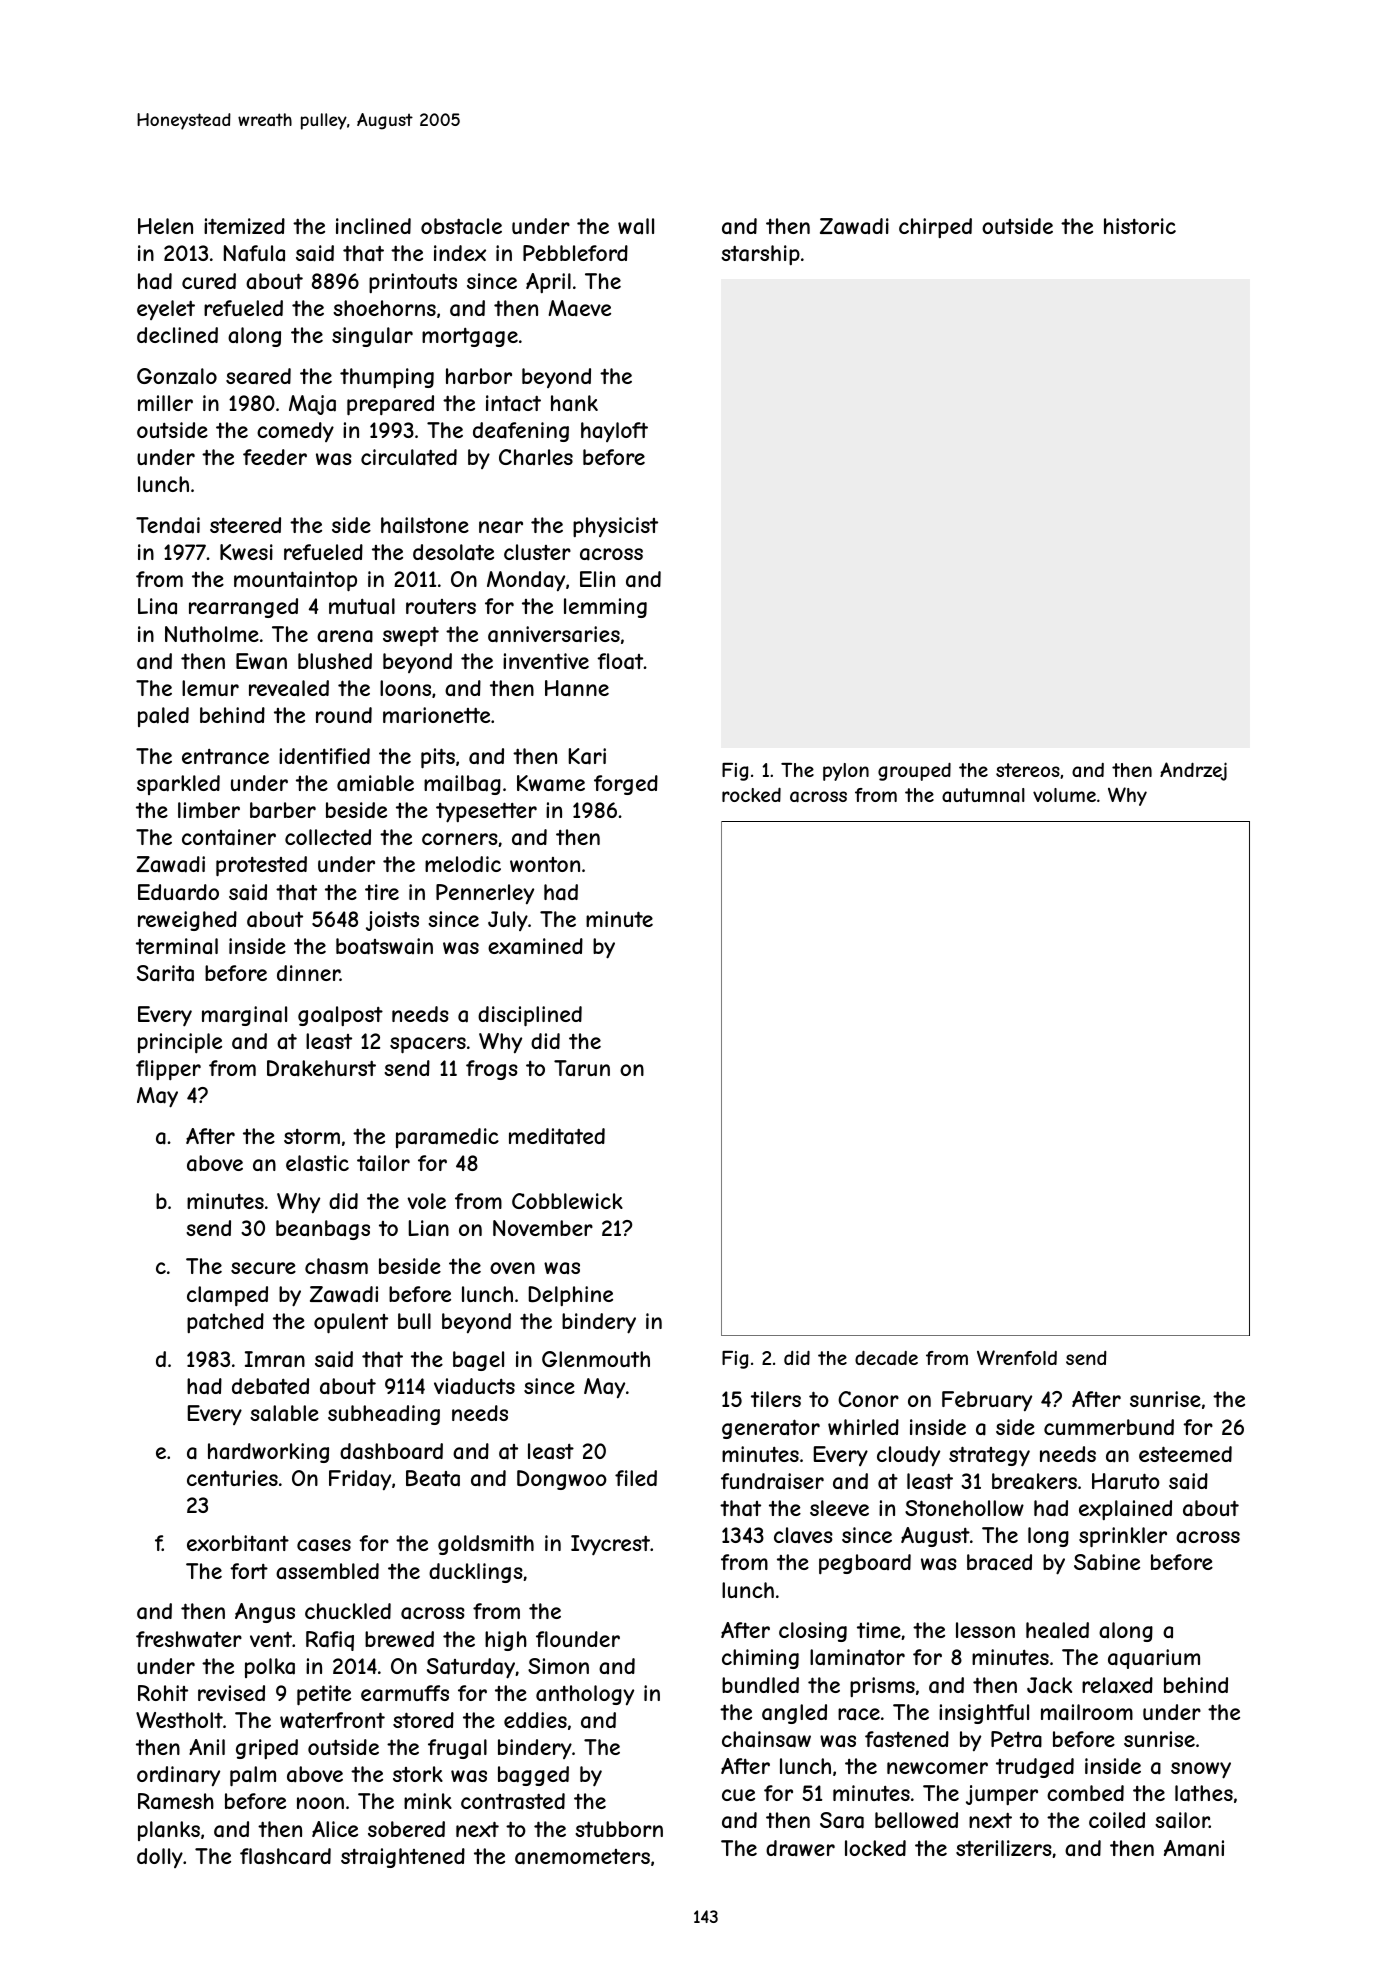 The image size is (1386, 1969). What do you see at coordinates (168, 1070) in the page?
I see `flipper` at bounding box center [168, 1070].
